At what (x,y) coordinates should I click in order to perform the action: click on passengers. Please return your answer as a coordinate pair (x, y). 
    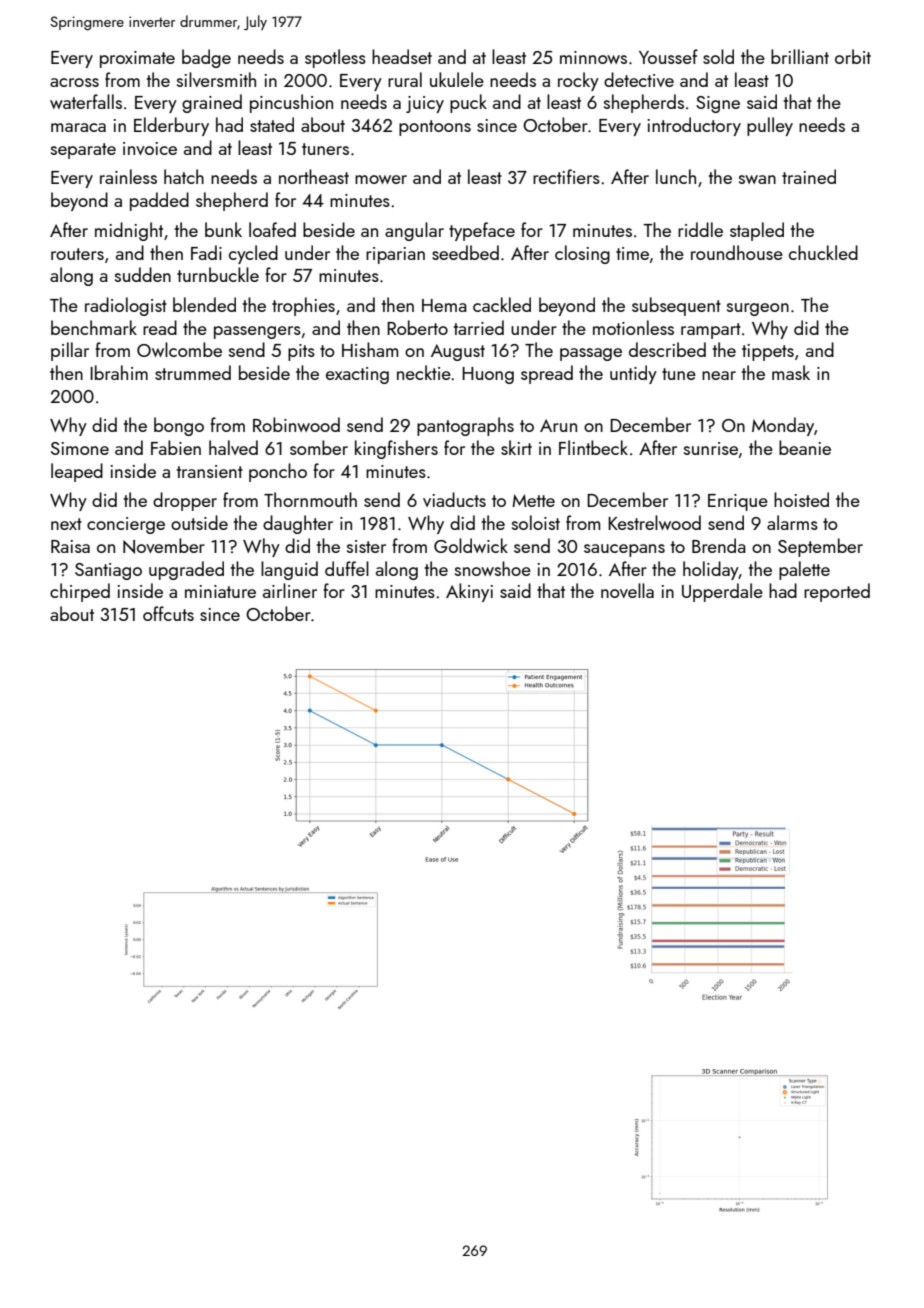
    Looking at the image, I should click on (257, 332).
